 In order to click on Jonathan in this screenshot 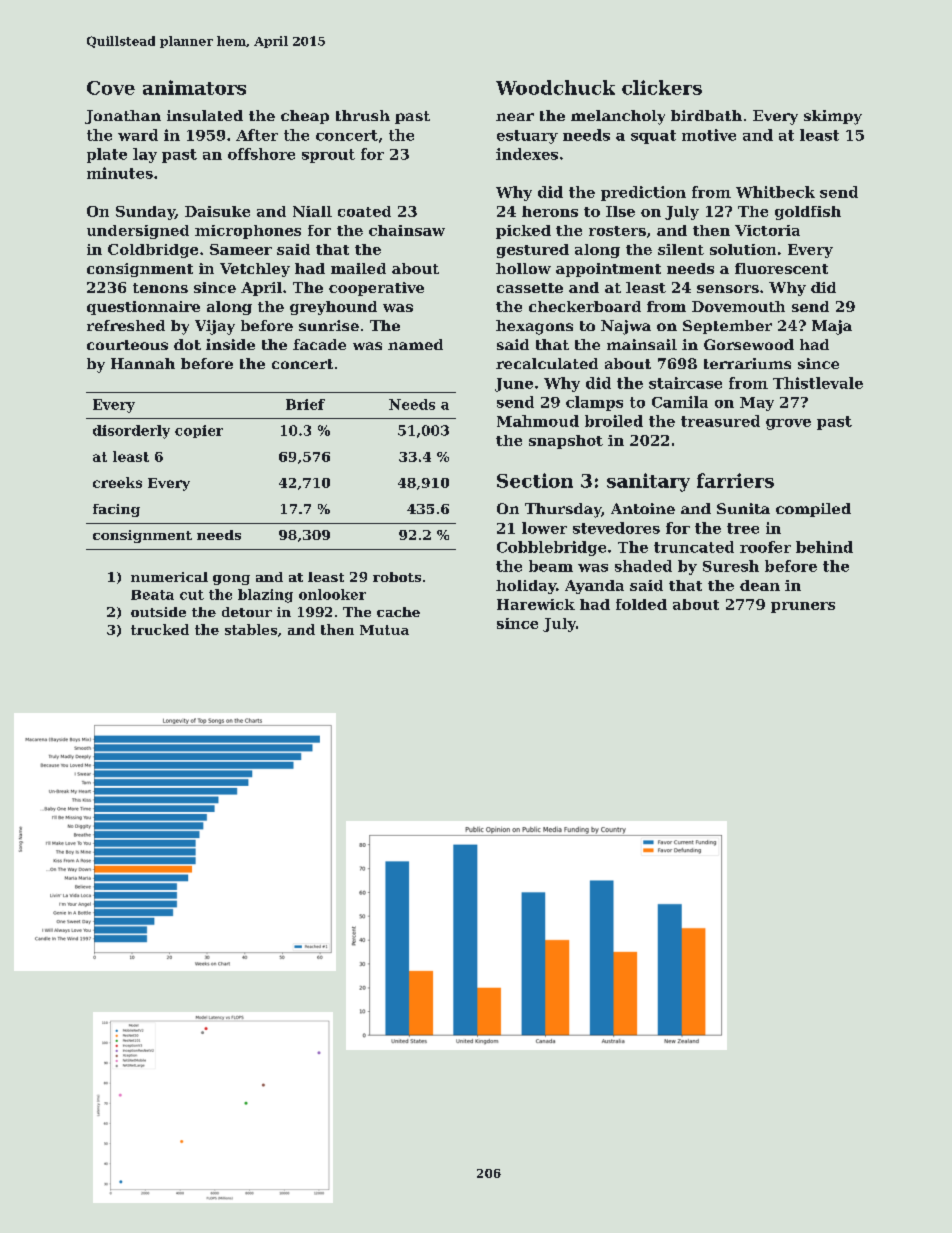, I will do `click(123, 117)`.
